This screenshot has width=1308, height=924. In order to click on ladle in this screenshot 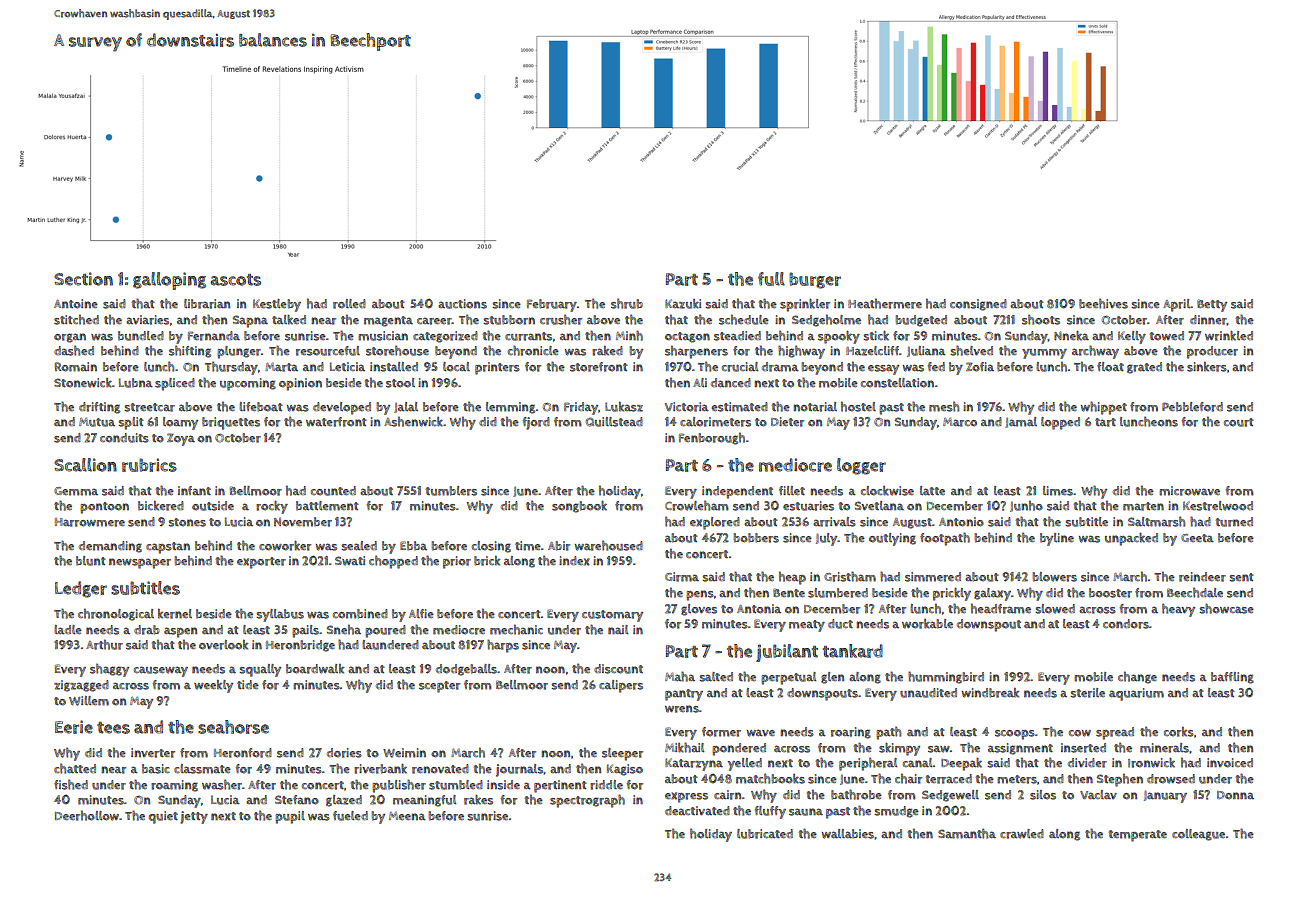, I will do `click(68, 629)`.
